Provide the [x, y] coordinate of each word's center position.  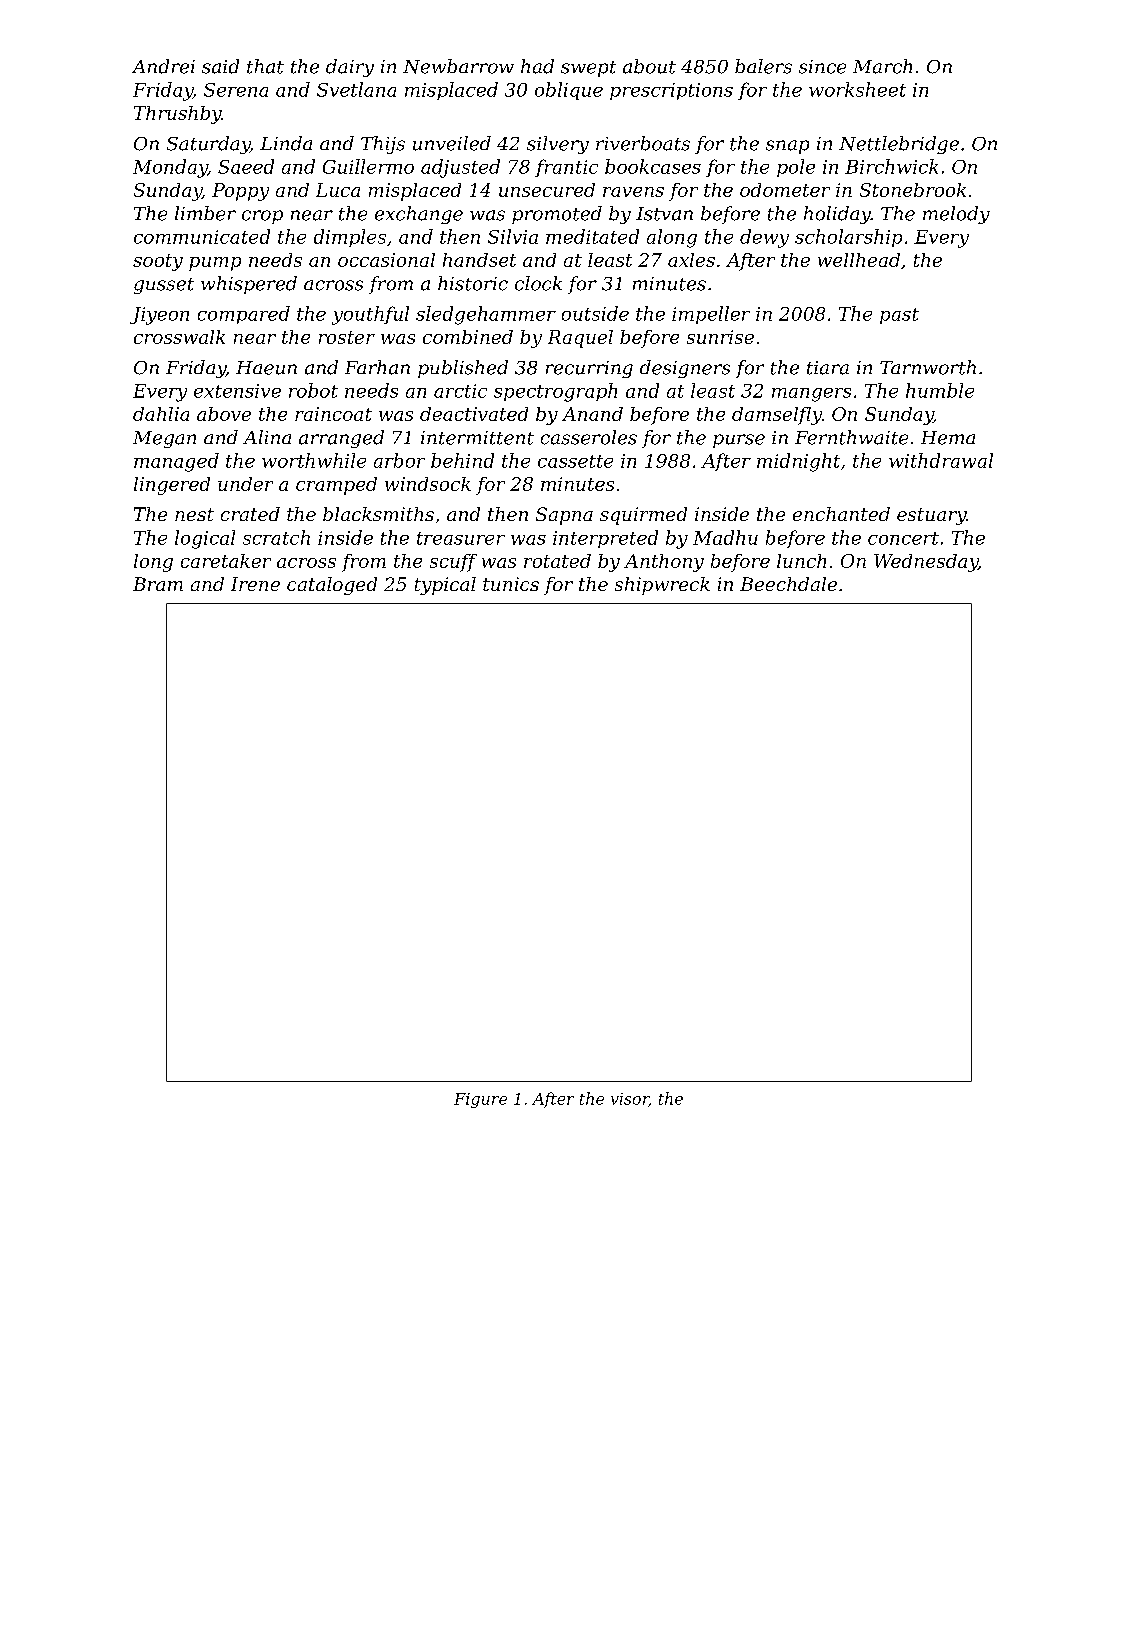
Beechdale [788, 584]
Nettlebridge [899, 145]
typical [445, 586]
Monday [170, 168]
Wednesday [926, 563]
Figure [480, 1100]
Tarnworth [928, 367]
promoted [557, 215]
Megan [164, 439]
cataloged [332, 586]
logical [205, 539]
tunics [511, 584]
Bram [158, 584]
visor [630, 1100]
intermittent [477, 438]
